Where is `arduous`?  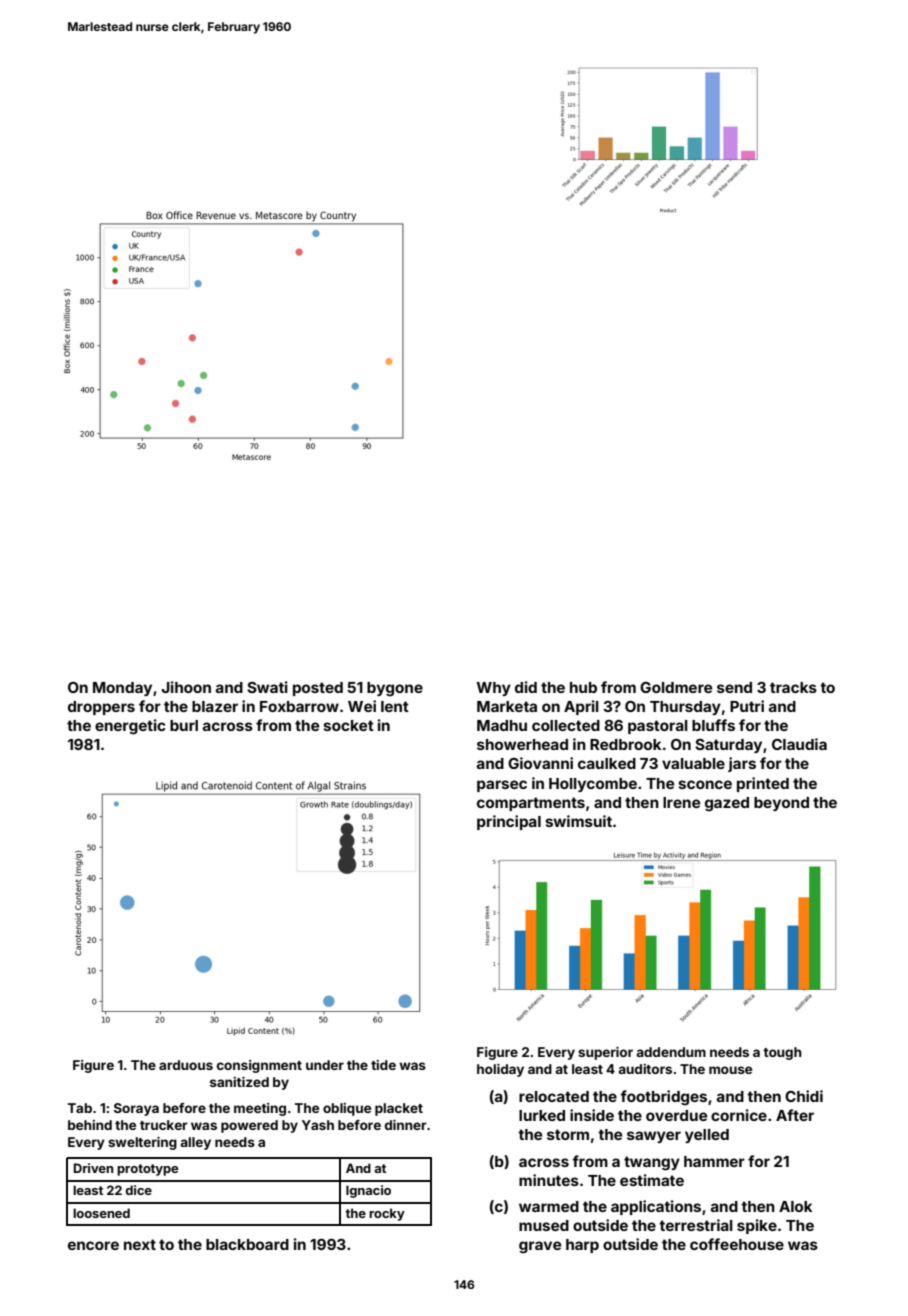
arduous is located at coordinates (186, 1065).
